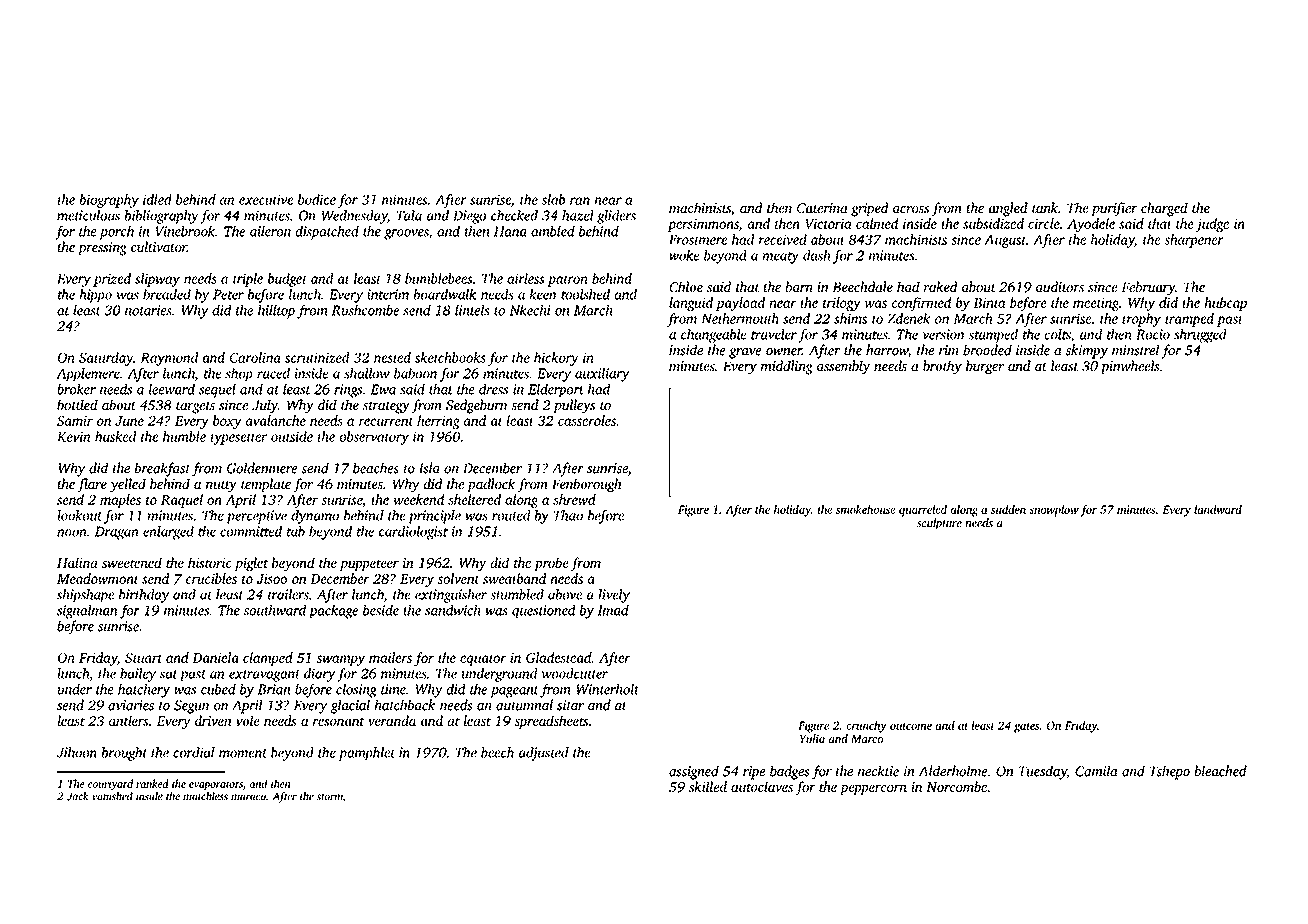 The height and width of the document is (924, 1308). I want to click on landward, so click(1218, 509).
